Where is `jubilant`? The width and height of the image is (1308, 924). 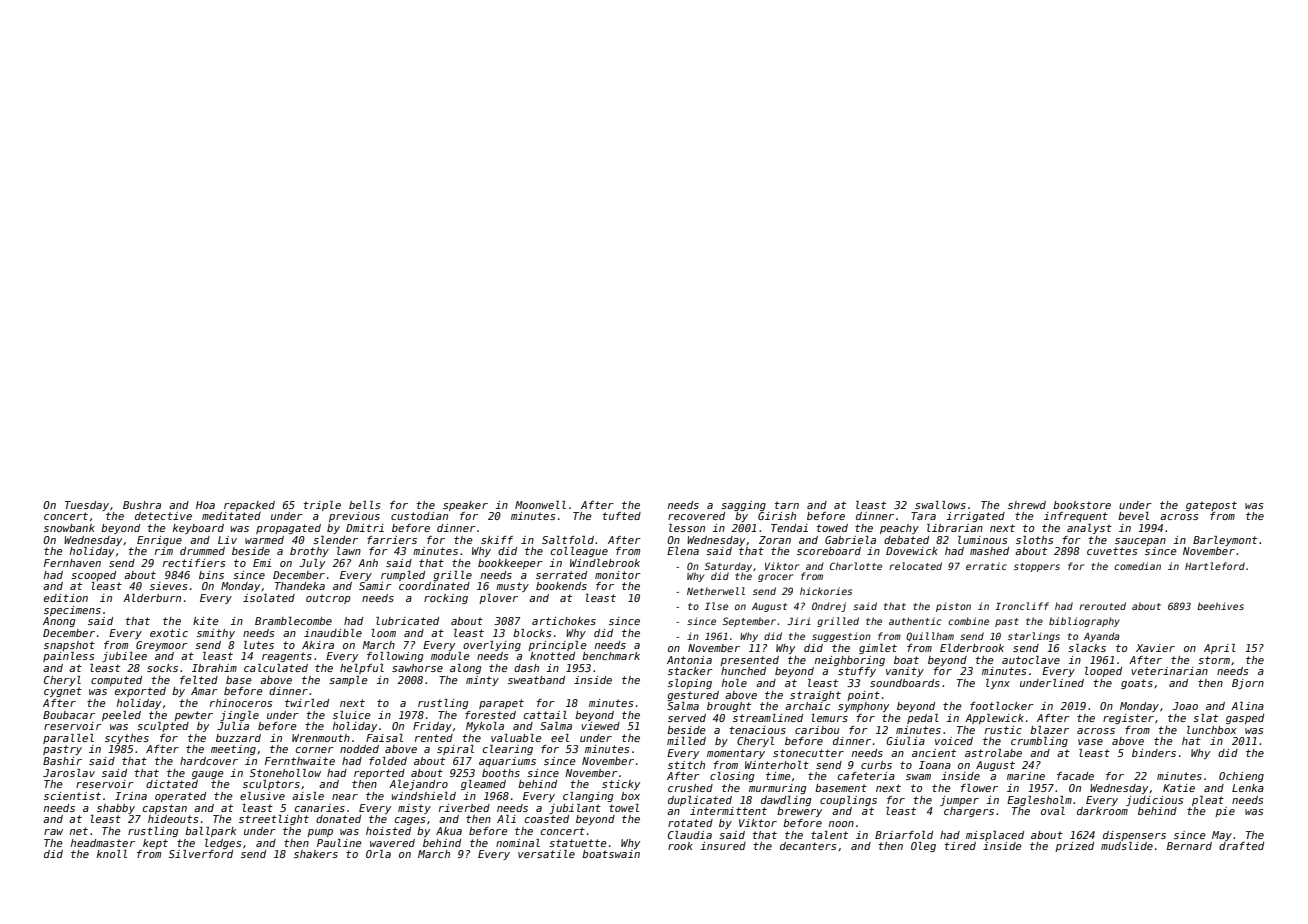 jubilant is located at coordinates (575, 809).
